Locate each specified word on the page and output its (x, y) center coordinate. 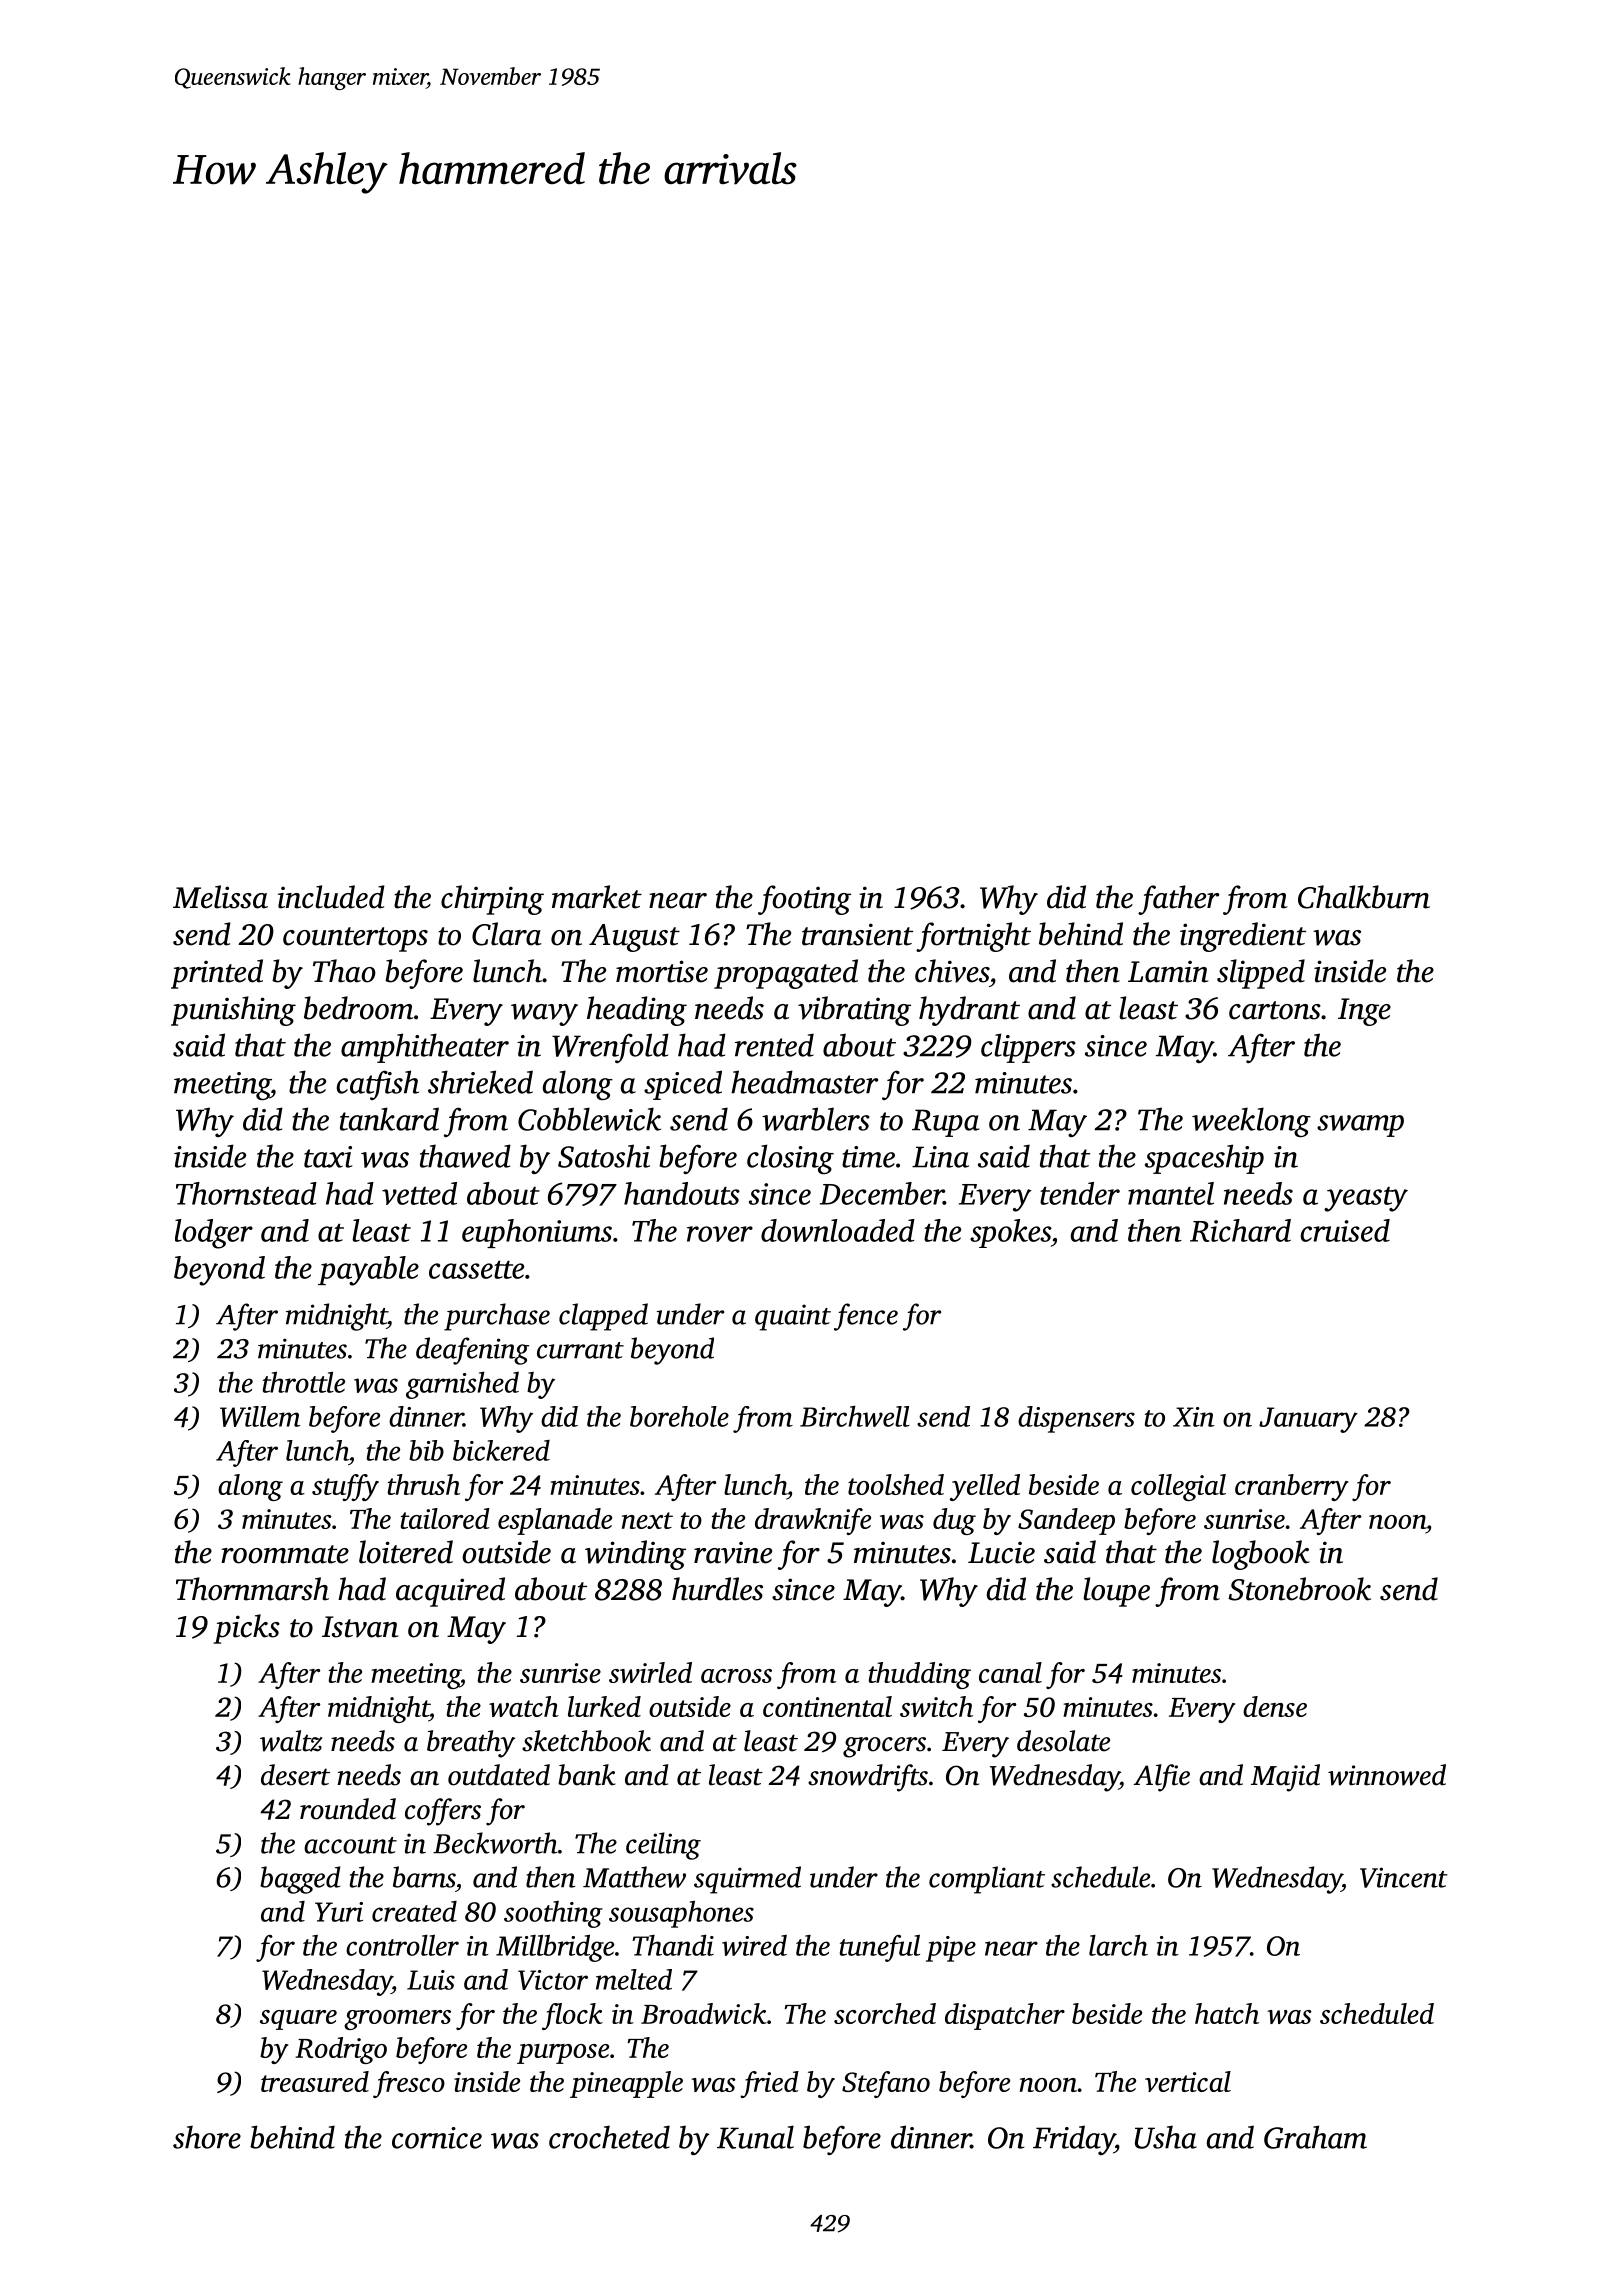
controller (402, 1945)
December (882, 1193)
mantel (1171, 1193)
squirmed (747, 1880)
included (331, 897)
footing (804, 900)
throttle (304, 1382)
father (1178, 900)
